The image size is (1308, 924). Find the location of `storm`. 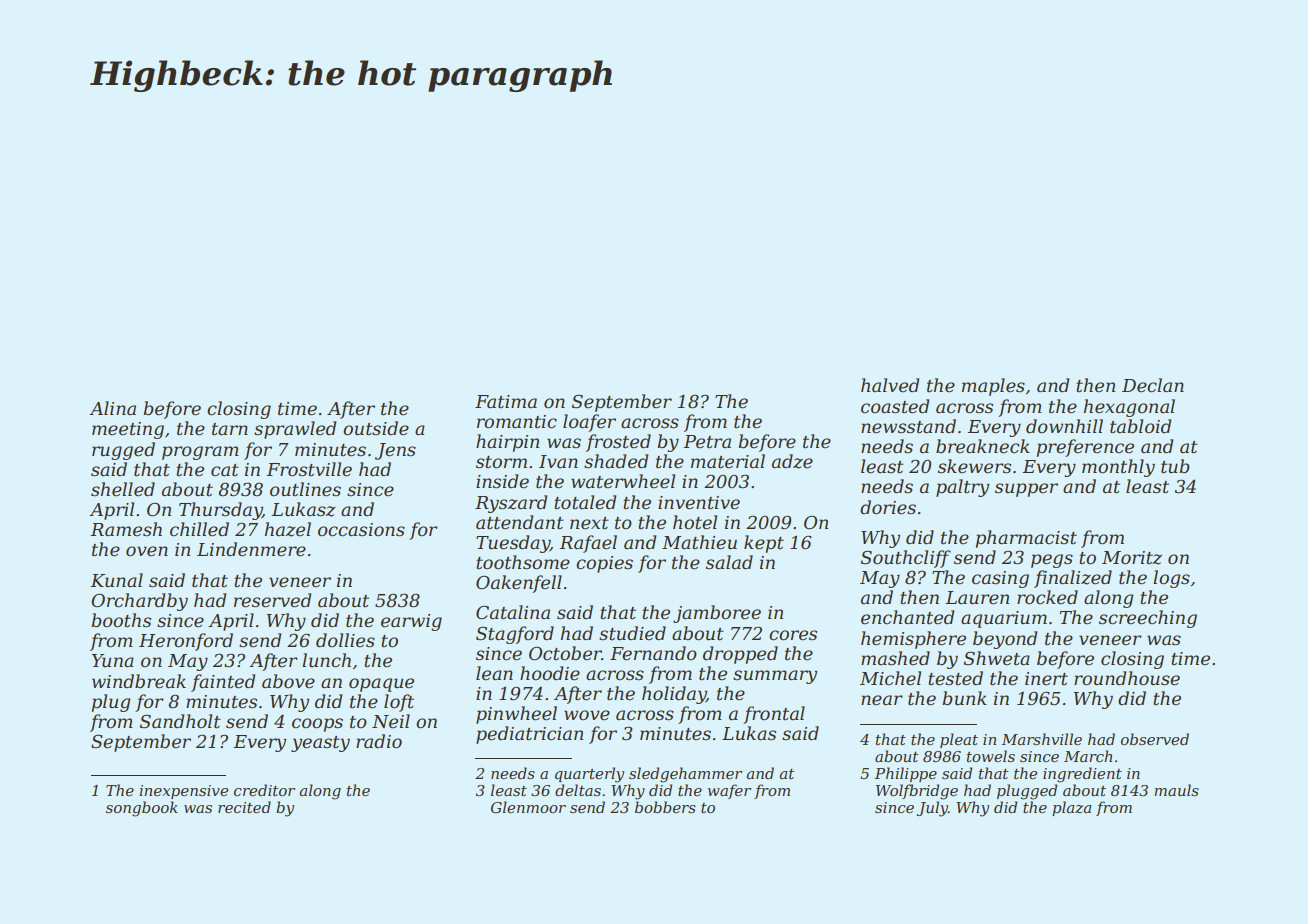

storm is located at coordinates (501, 462).
